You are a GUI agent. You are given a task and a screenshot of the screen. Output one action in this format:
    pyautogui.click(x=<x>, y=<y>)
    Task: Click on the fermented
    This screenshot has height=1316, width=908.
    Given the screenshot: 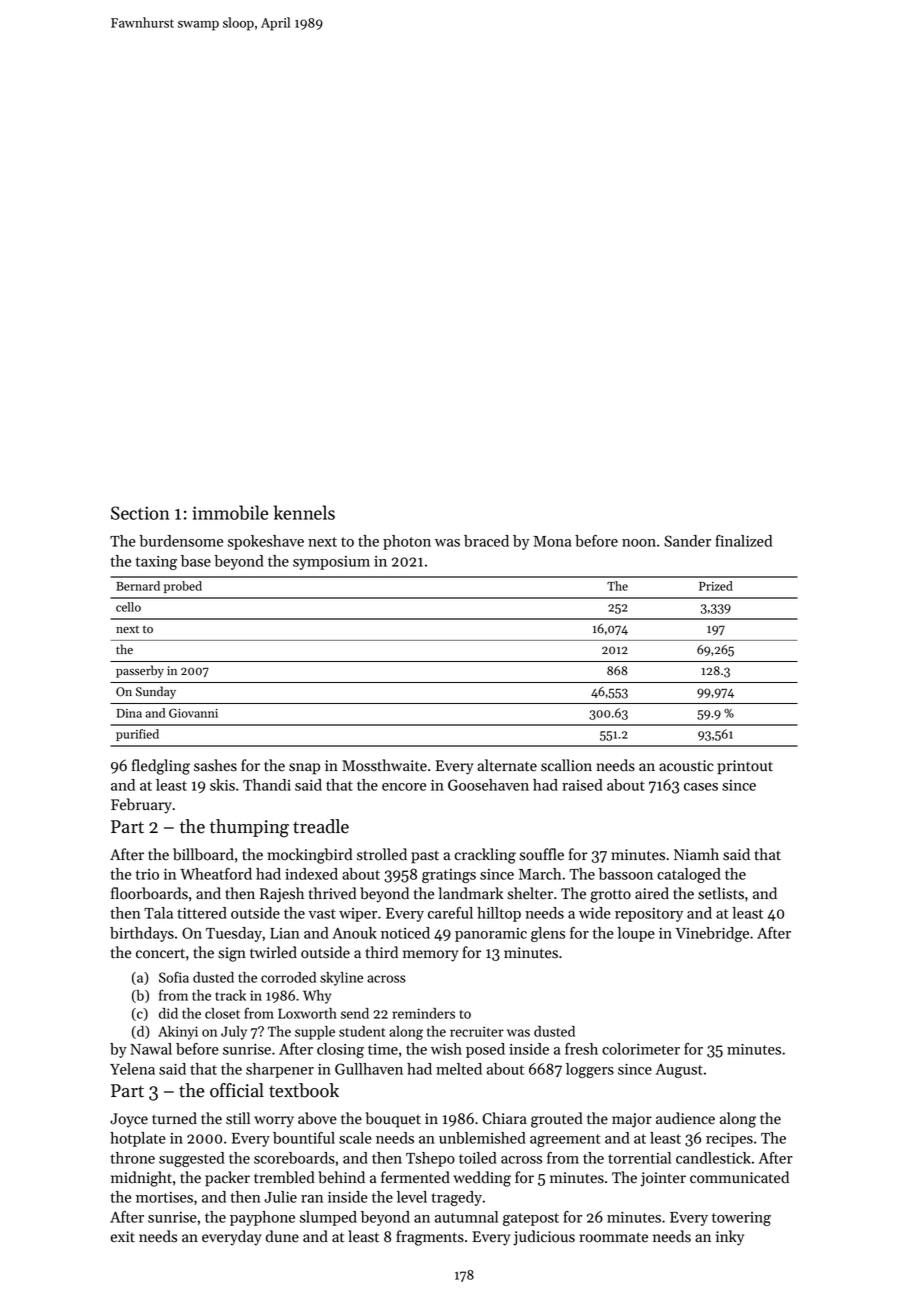 What is the action you would take?
    pyautogui.click(x=415, y=1177)
